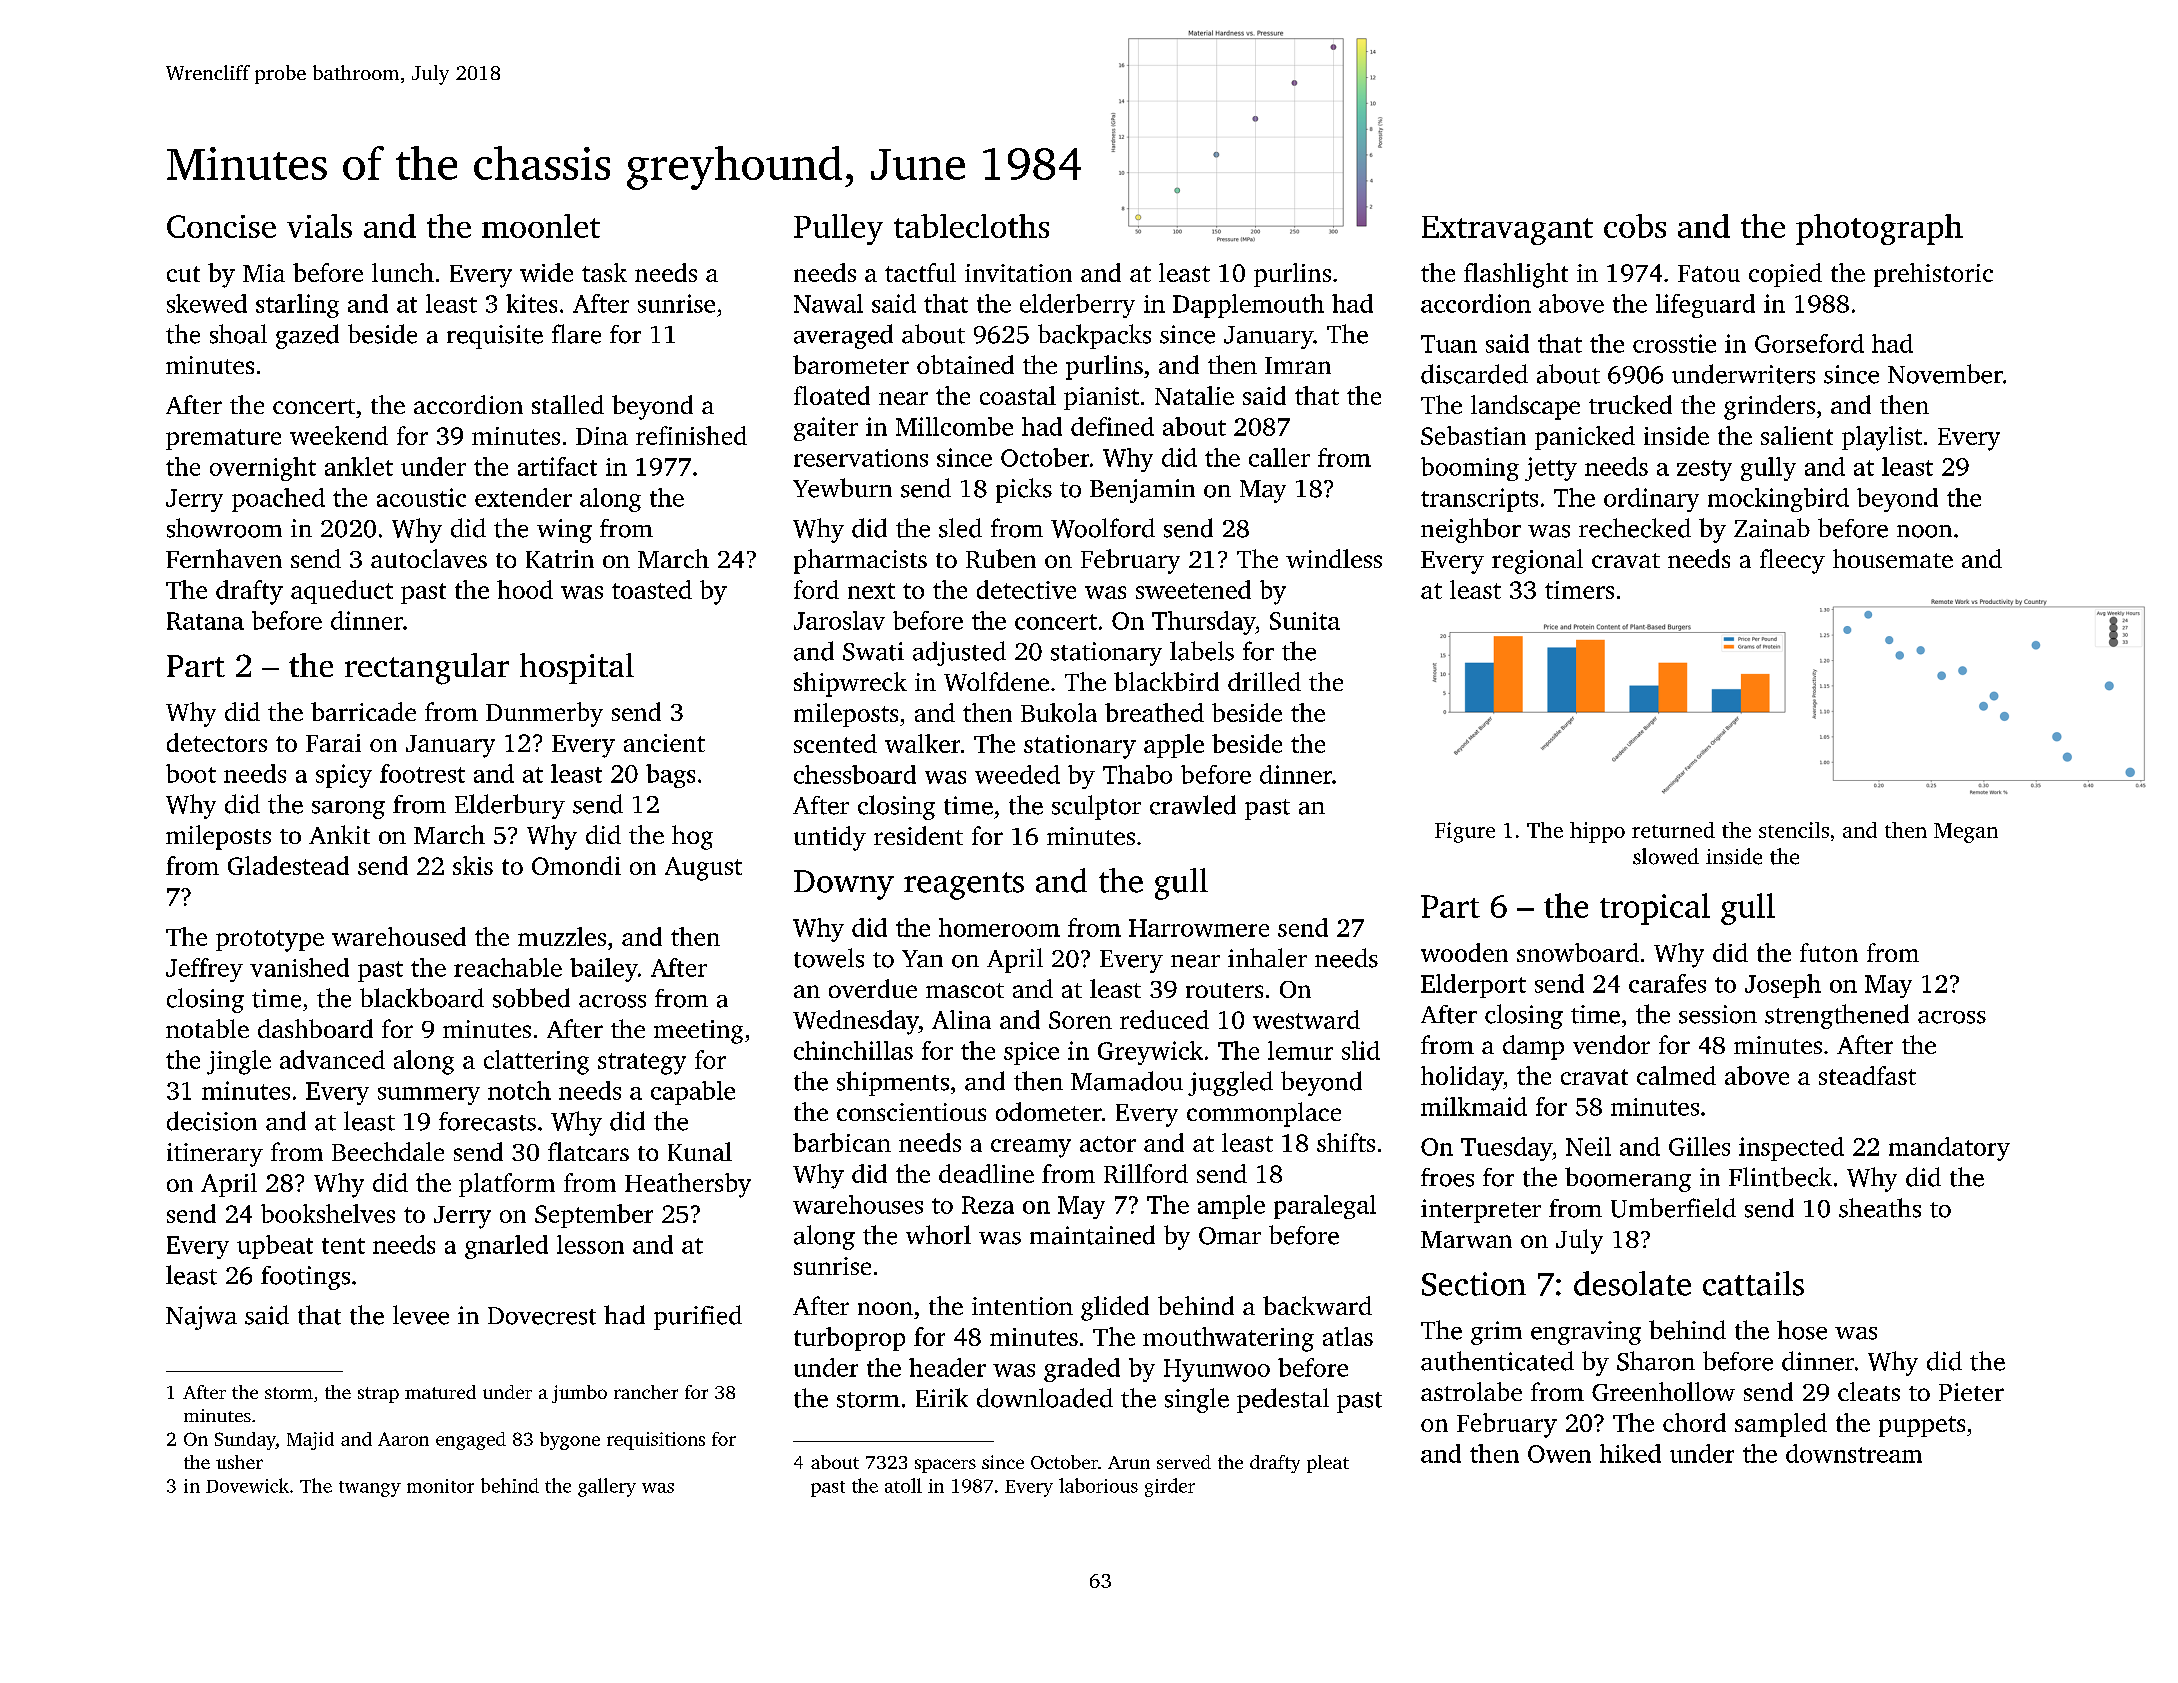  I want to click on girder, so click(1170, 1487).
